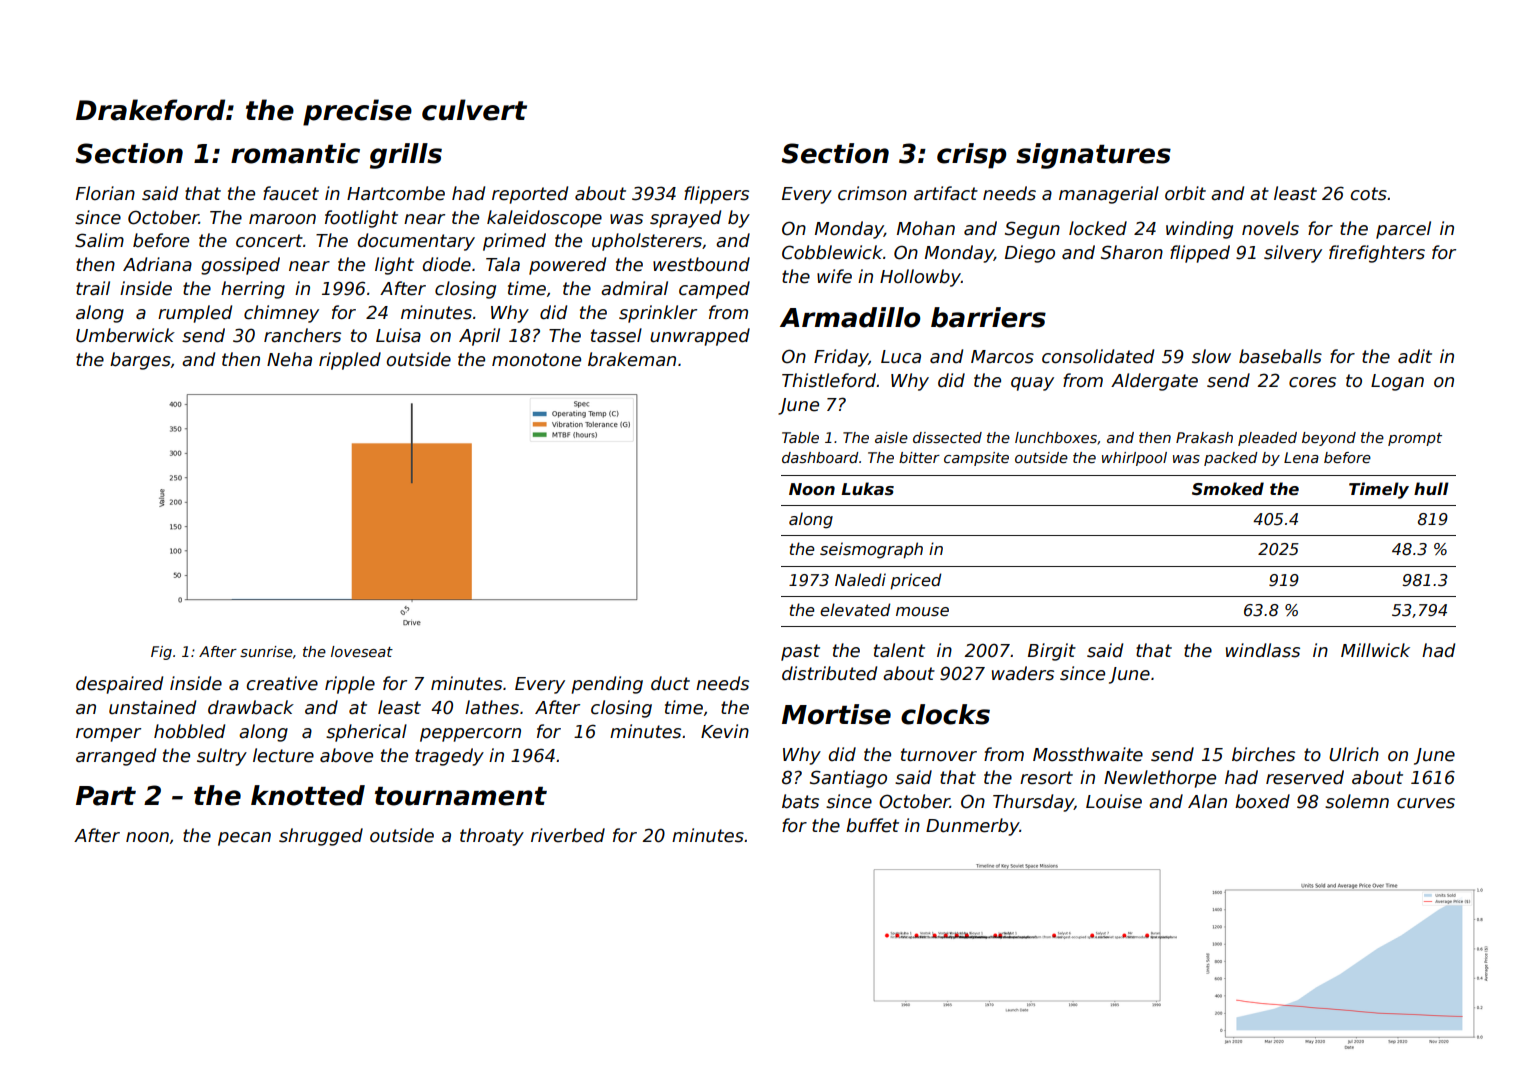 The image size is (1531, 1083). What do you see at coordinates (289, 359) in the document?
I see `Neha` at bounding box center [289, 359].
